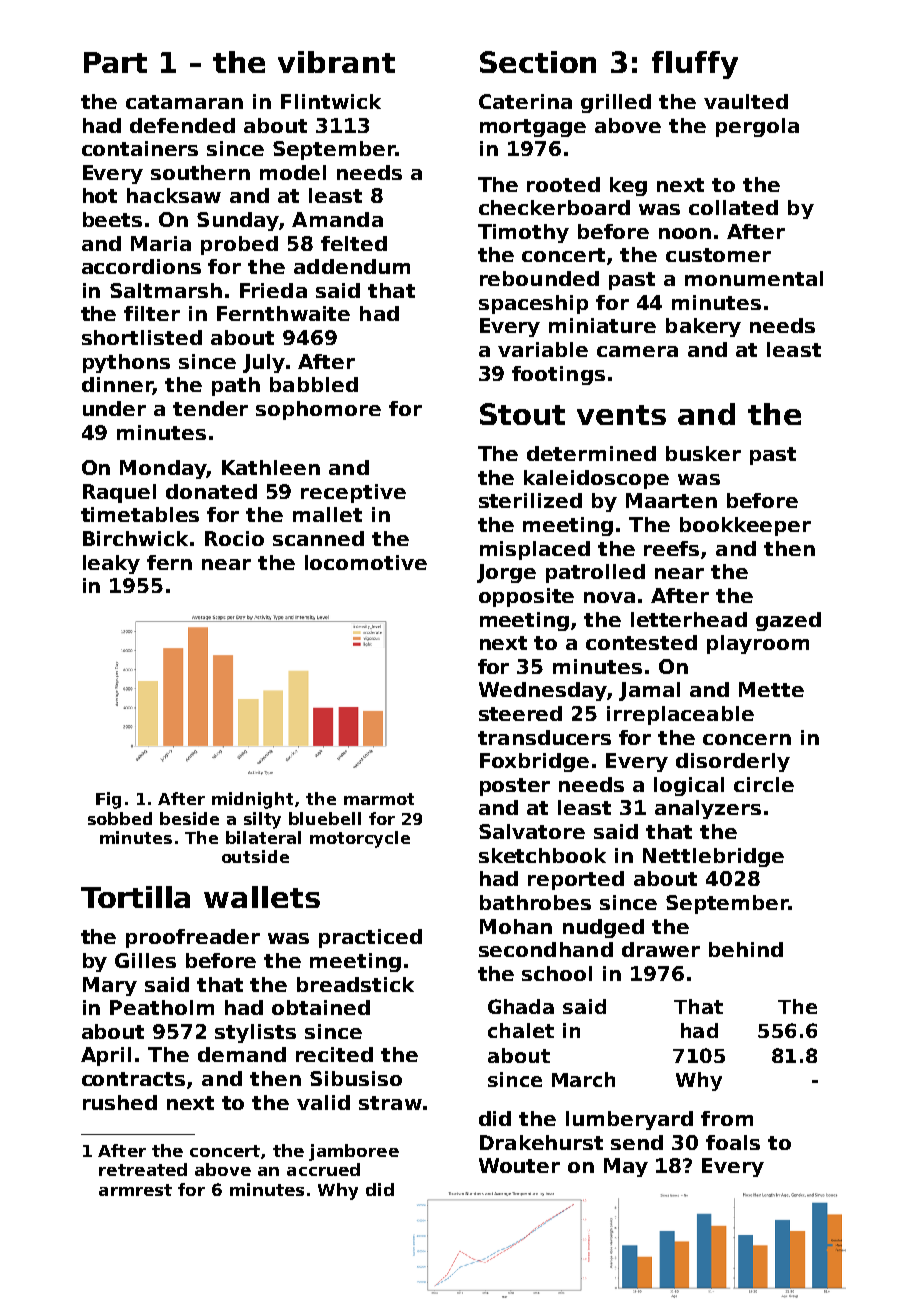 The width and height of the screenshot is (908, 1316). Describe the element at coordinates (336, 62) in the screenshot. I see `vibrant` at that location.
